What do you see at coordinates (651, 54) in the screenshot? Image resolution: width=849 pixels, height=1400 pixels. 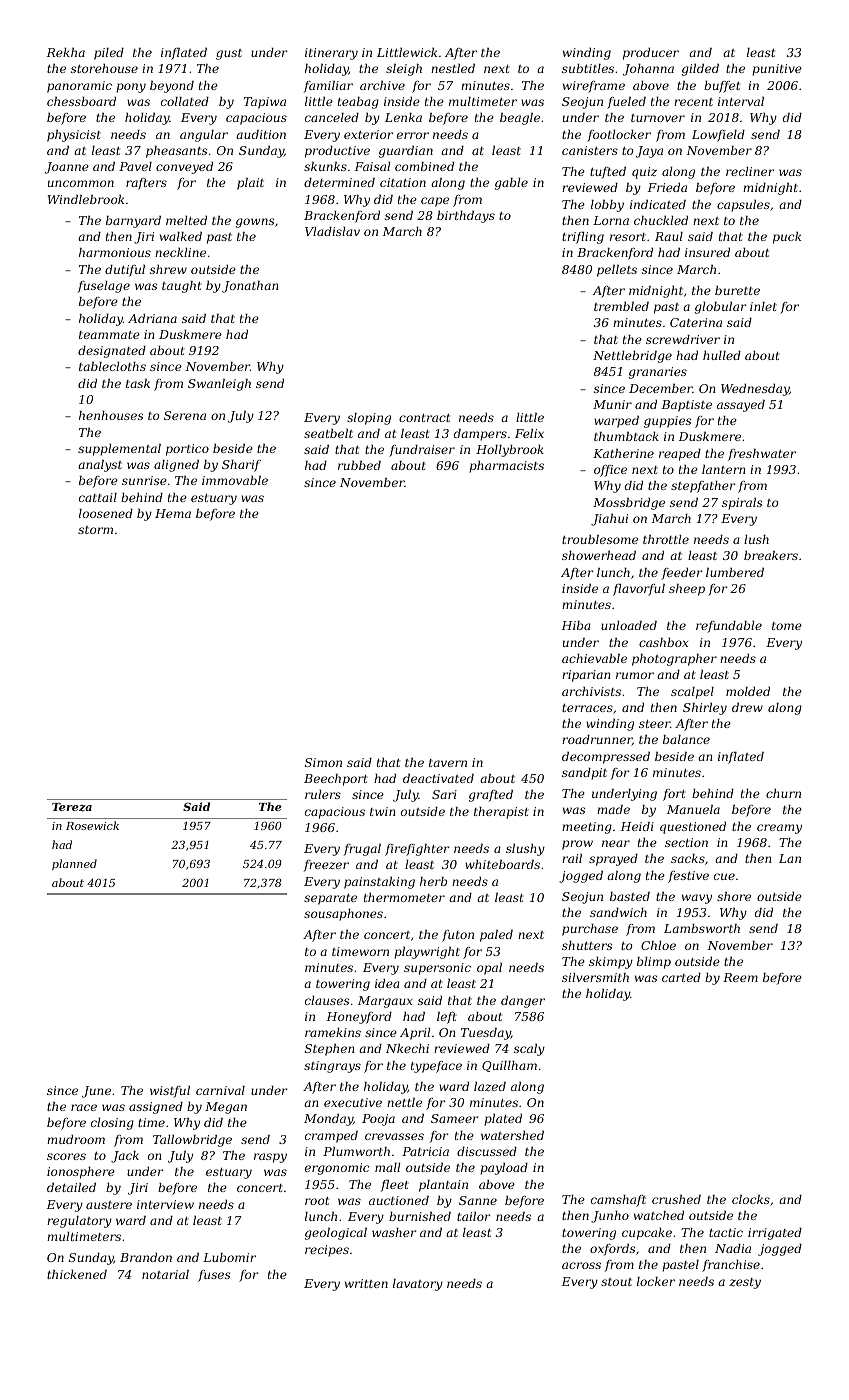 I see `producer` at bounding box center [651, 54].
